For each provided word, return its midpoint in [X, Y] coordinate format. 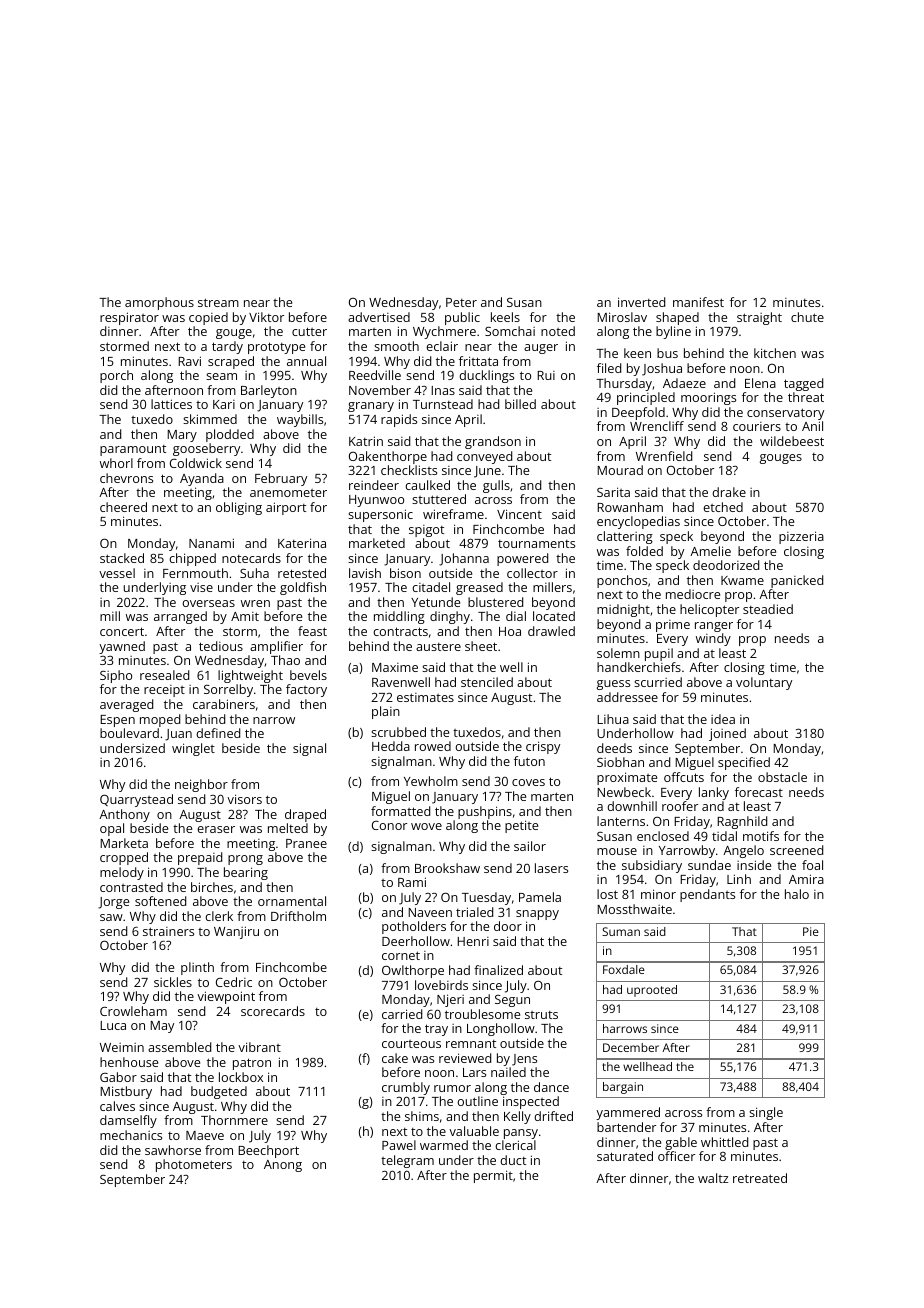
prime [673, 626]
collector [532, 573]
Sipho [116, 676]
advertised [379, 317]
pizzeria [801, 537]
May [162, 1027]
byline [673, 332]
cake [395, 1058]
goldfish [303, 588]
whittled [724, 1142]
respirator [129, 318]
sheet [481, 646]
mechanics [131, 1135]
